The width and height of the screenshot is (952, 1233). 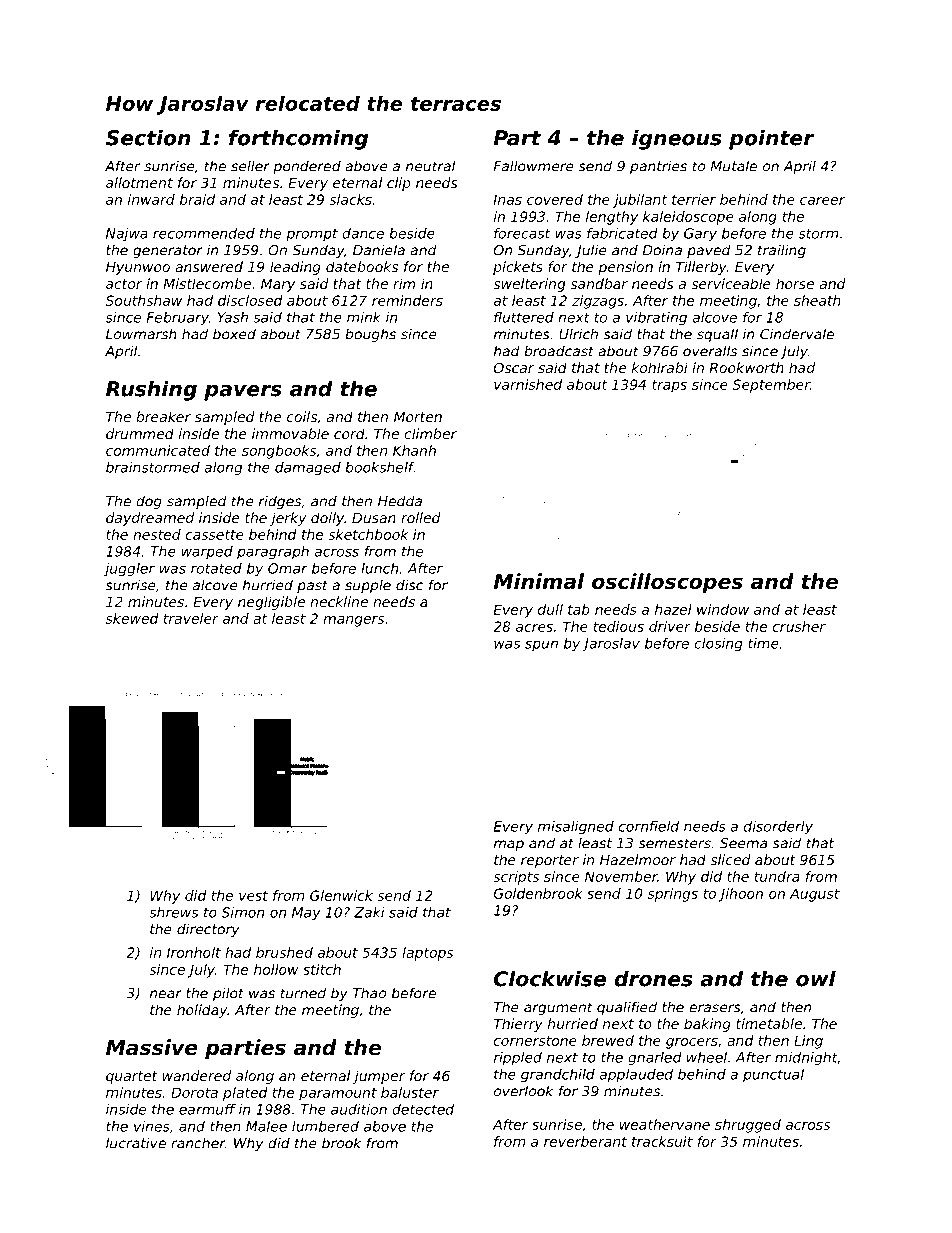 I want to click on forthcoming, so click(x=298, y=139).
